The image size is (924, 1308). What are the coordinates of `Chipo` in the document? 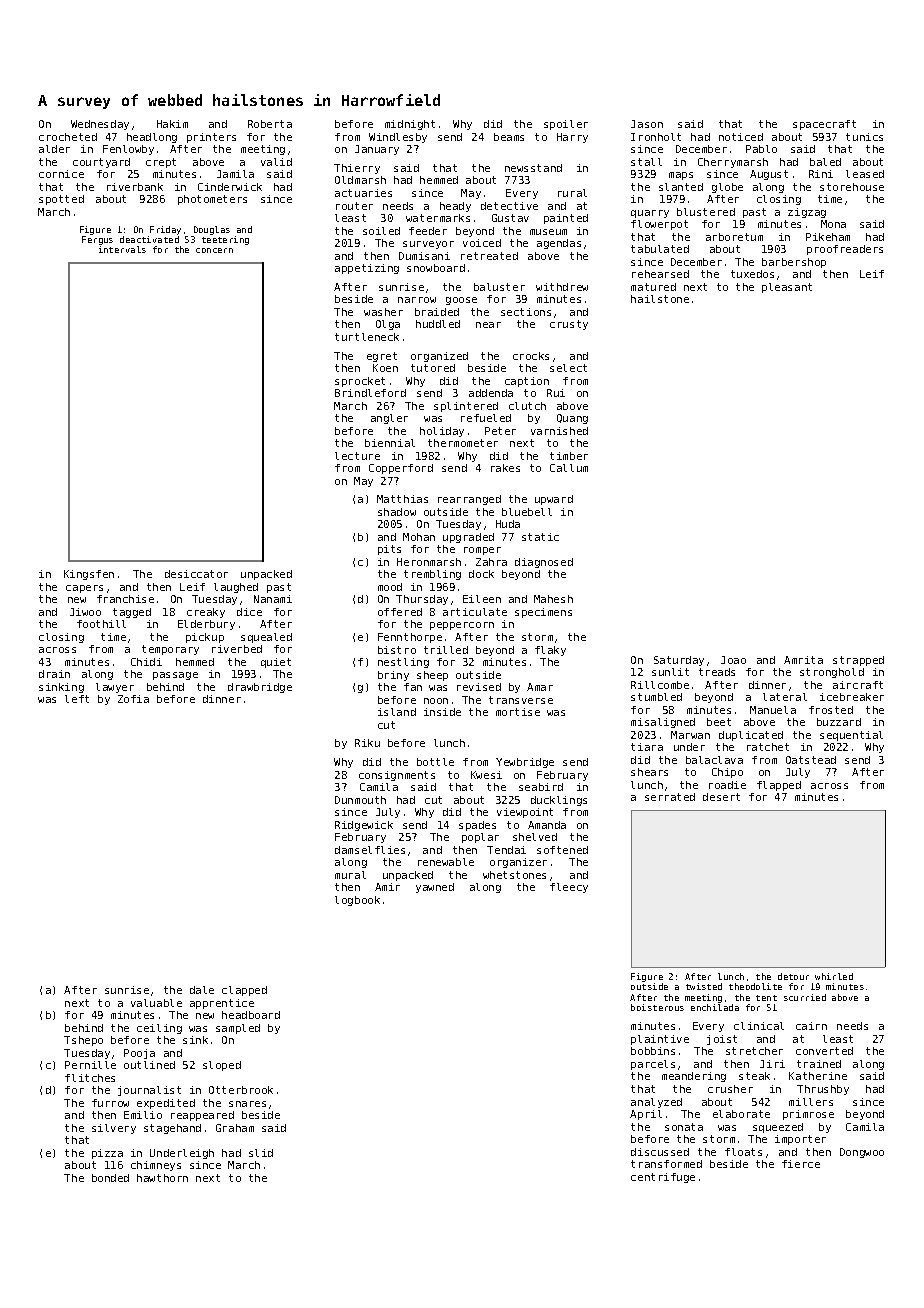 It's located at (727, 773).
